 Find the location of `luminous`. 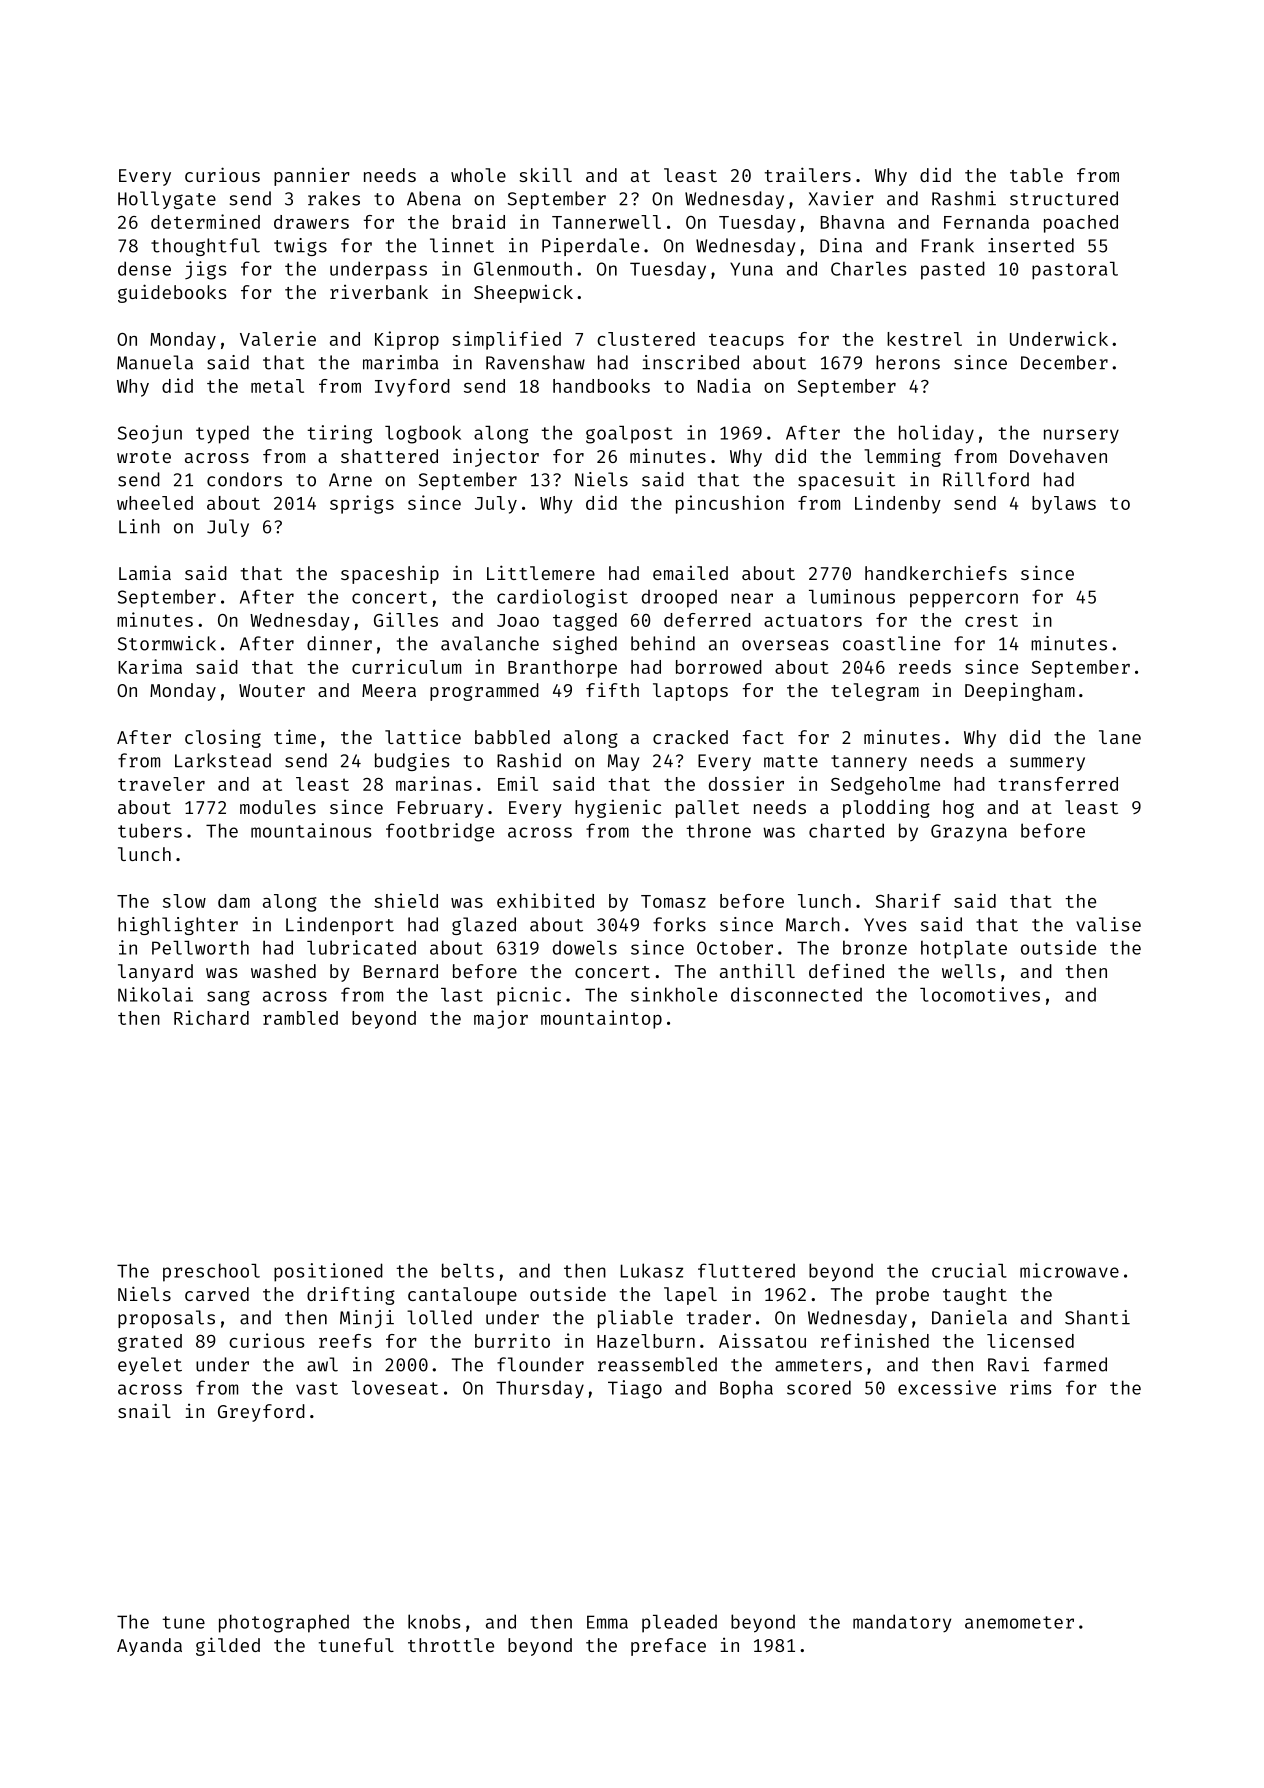

luminous is located at coordinates (852, 596).
